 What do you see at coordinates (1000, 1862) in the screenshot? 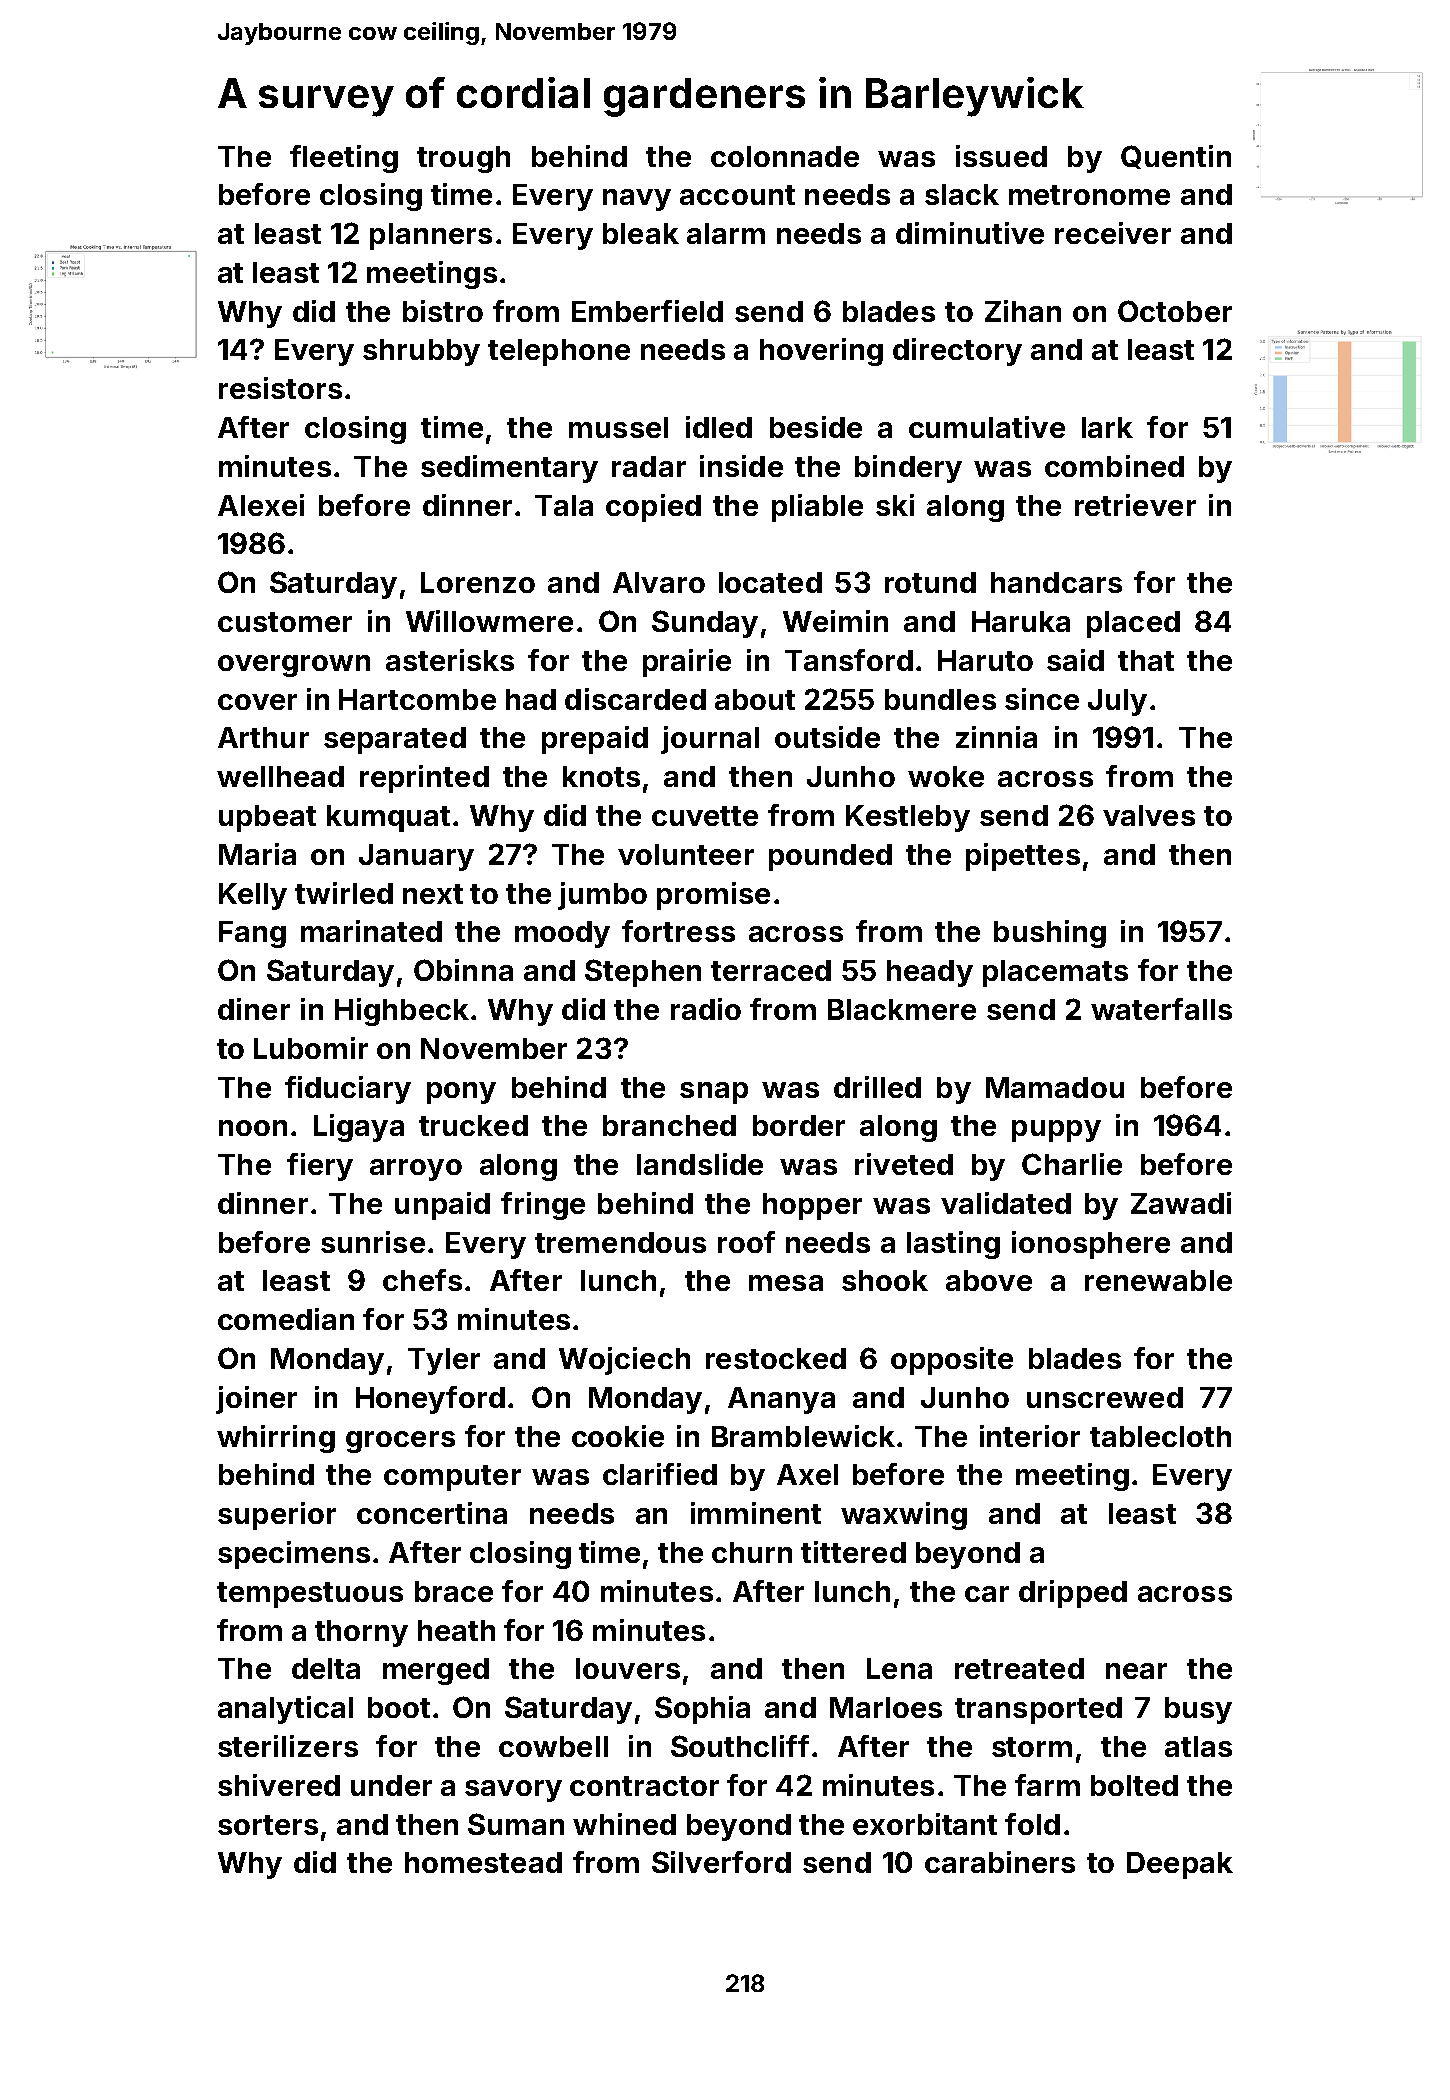
I see `carabiners` at bounding box center [1000, 1862].
